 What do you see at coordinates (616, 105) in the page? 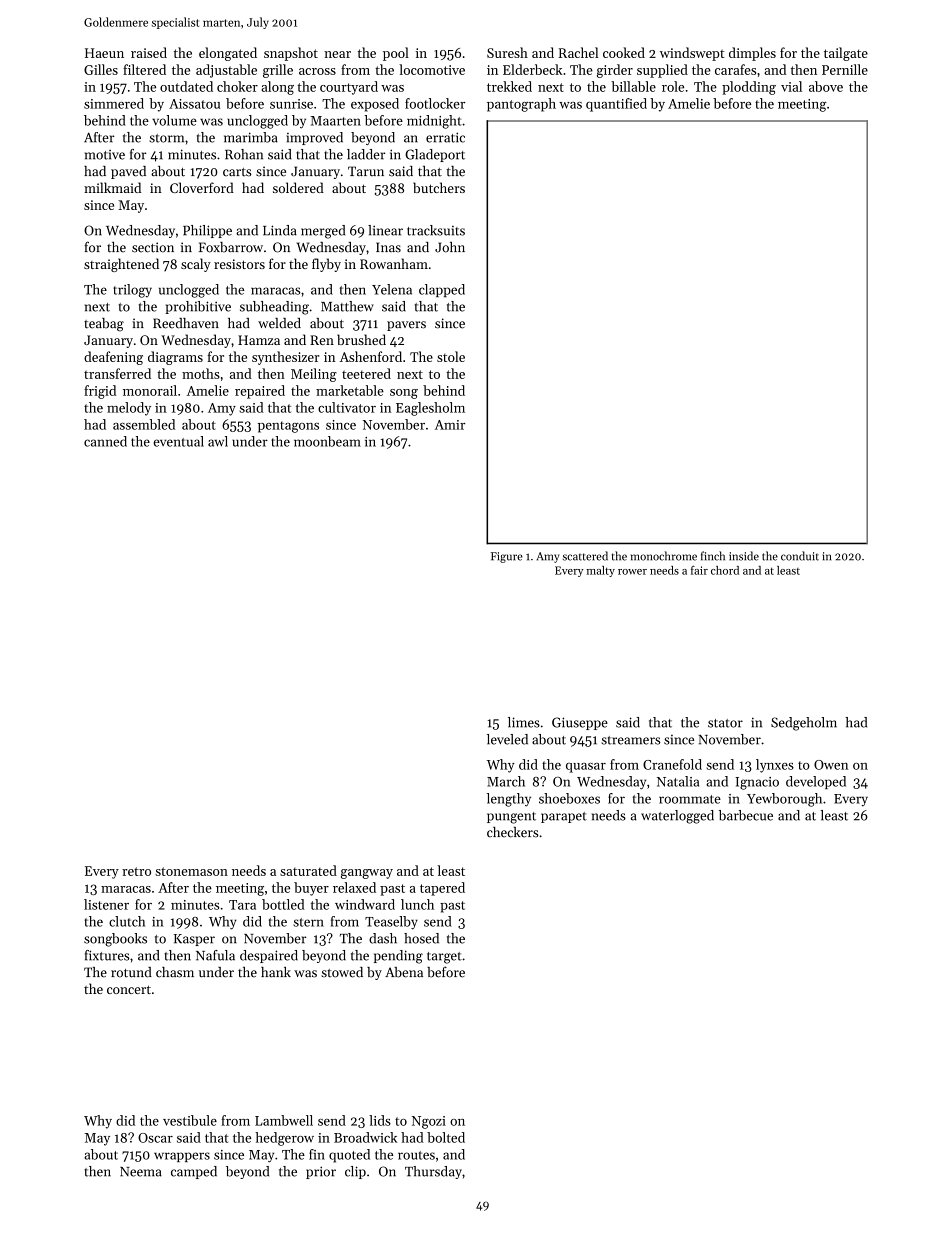
I see `quantified` at bounding box center [616, 105].
